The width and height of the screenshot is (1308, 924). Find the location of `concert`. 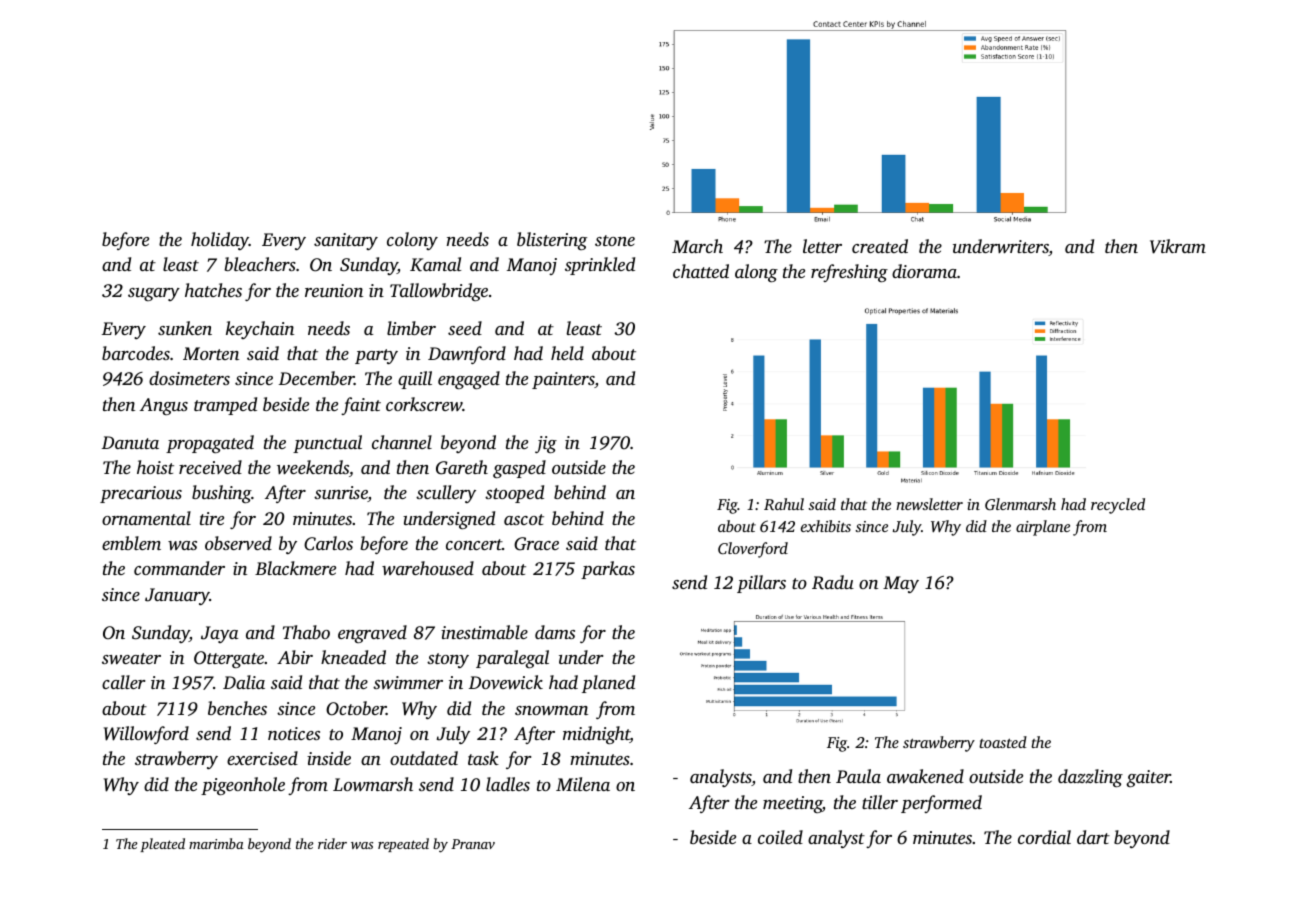

concert is located at coordinates (474, 544).
